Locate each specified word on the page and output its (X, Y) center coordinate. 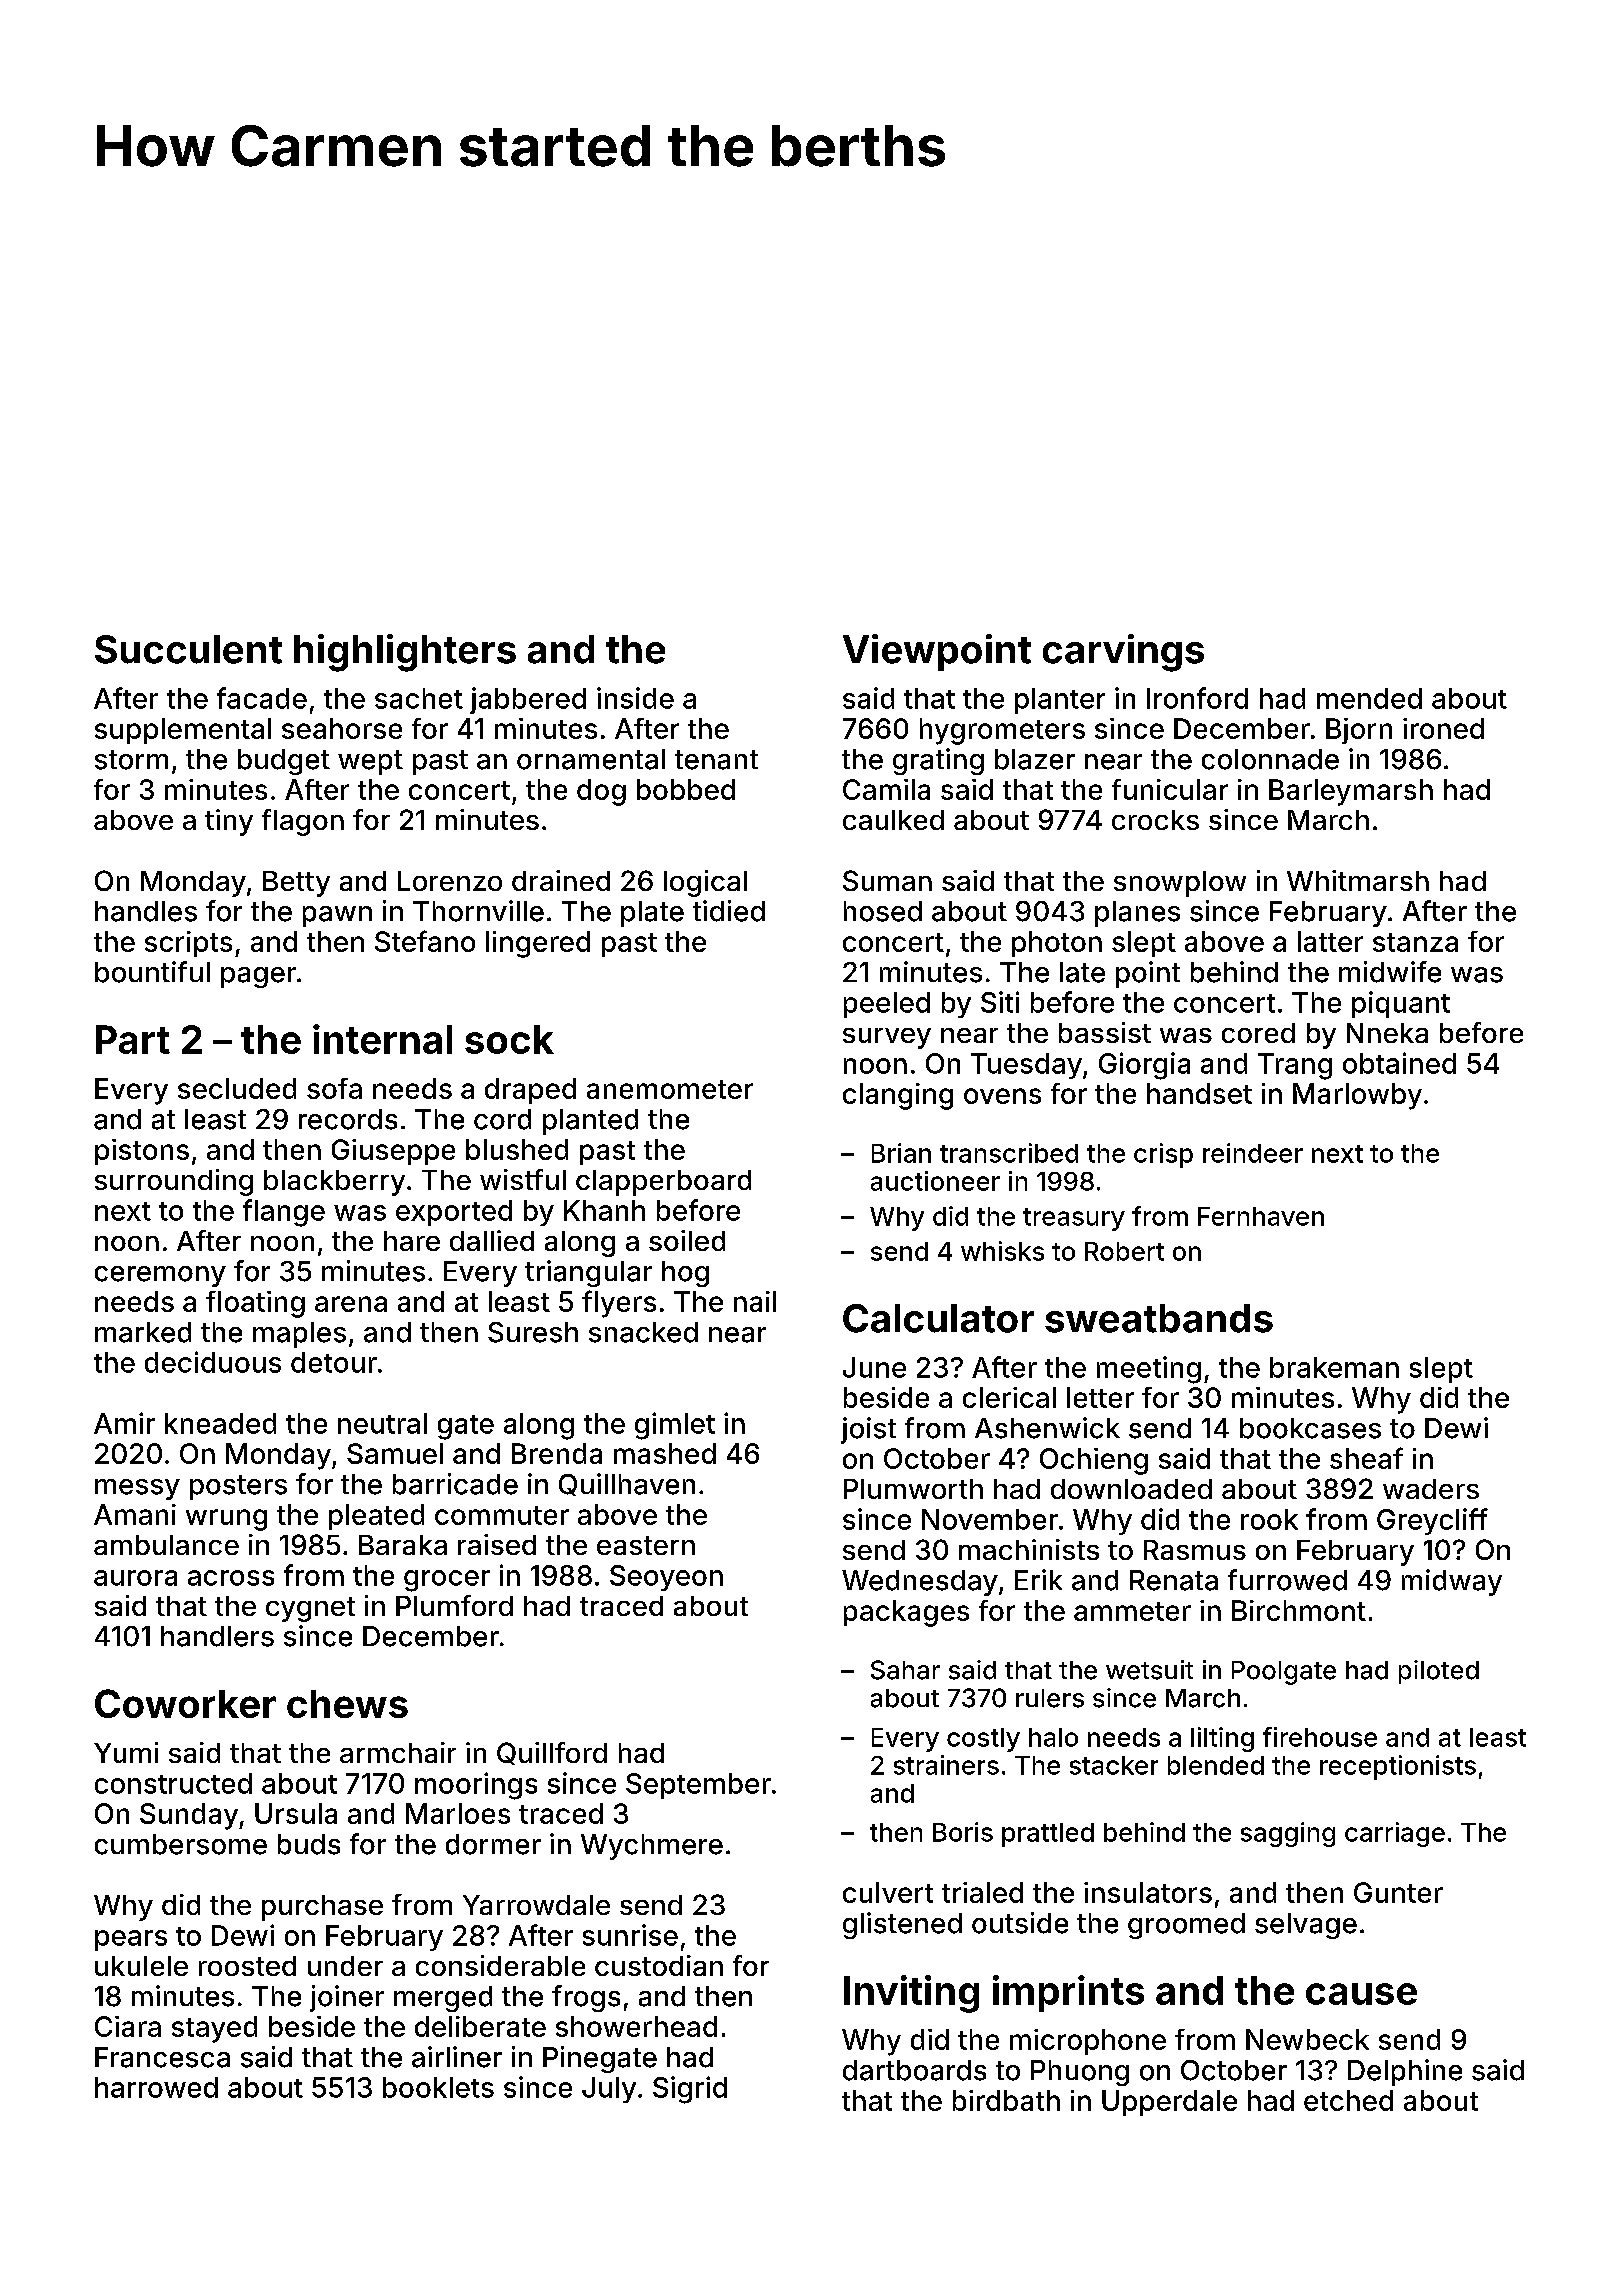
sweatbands (1159, 1318)
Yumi (126, 1752)
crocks (1155, 820)
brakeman (1334, 1367)
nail (755, 1301)
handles (146, 911)
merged (443, 1999)
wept (370, 762)
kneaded (220, 1423)
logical (705, 883)
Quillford (552, 1753)
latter (1330, 941)
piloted (1439, 1672)
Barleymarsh (1351, 792)
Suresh (533, 1332)
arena (351, 1304)
